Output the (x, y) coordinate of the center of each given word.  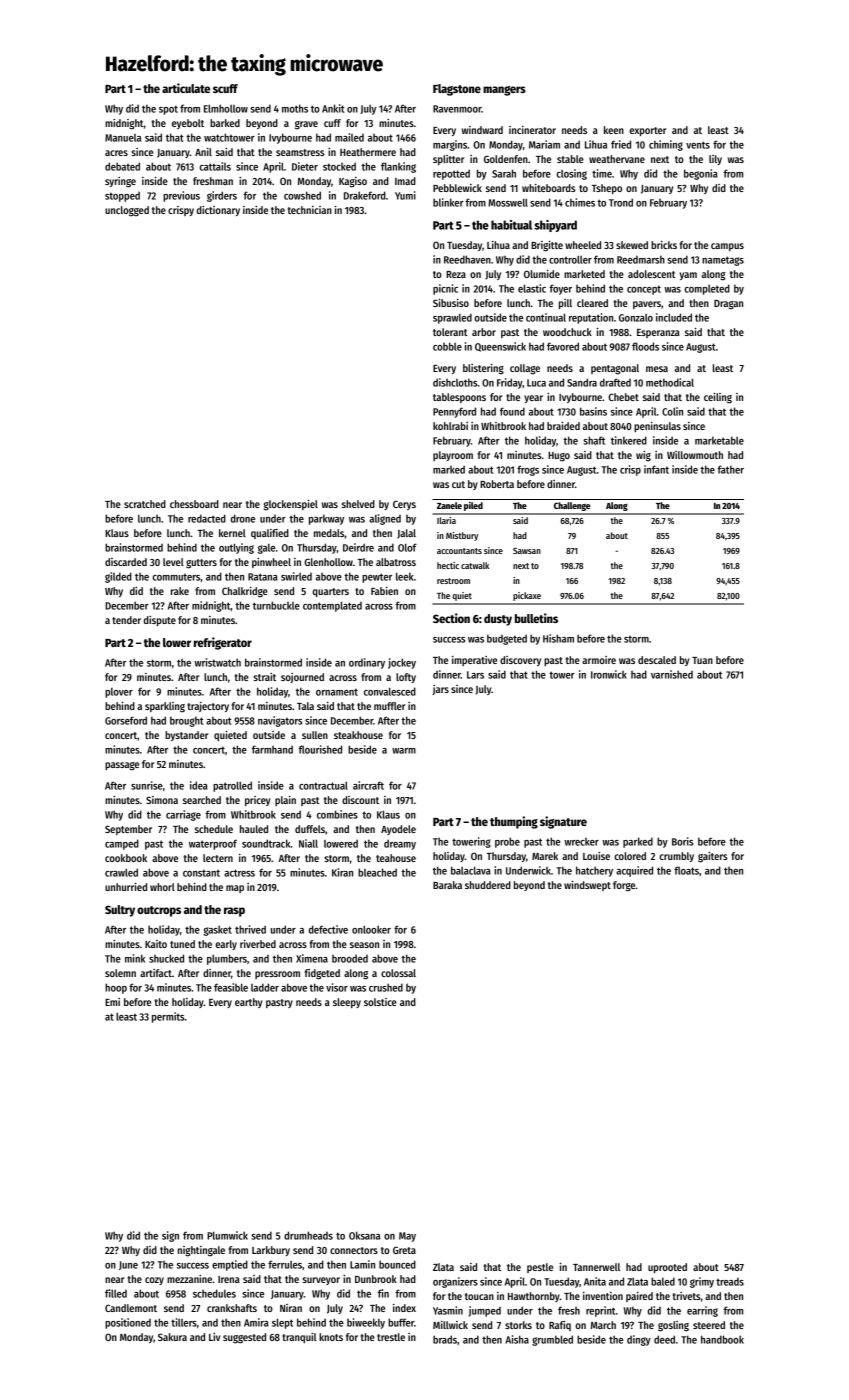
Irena (229, 1279)
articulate (186, 88)
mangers (504, 91)
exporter (647, 131)
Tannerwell (596, 1267)
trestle (391, 1337)
